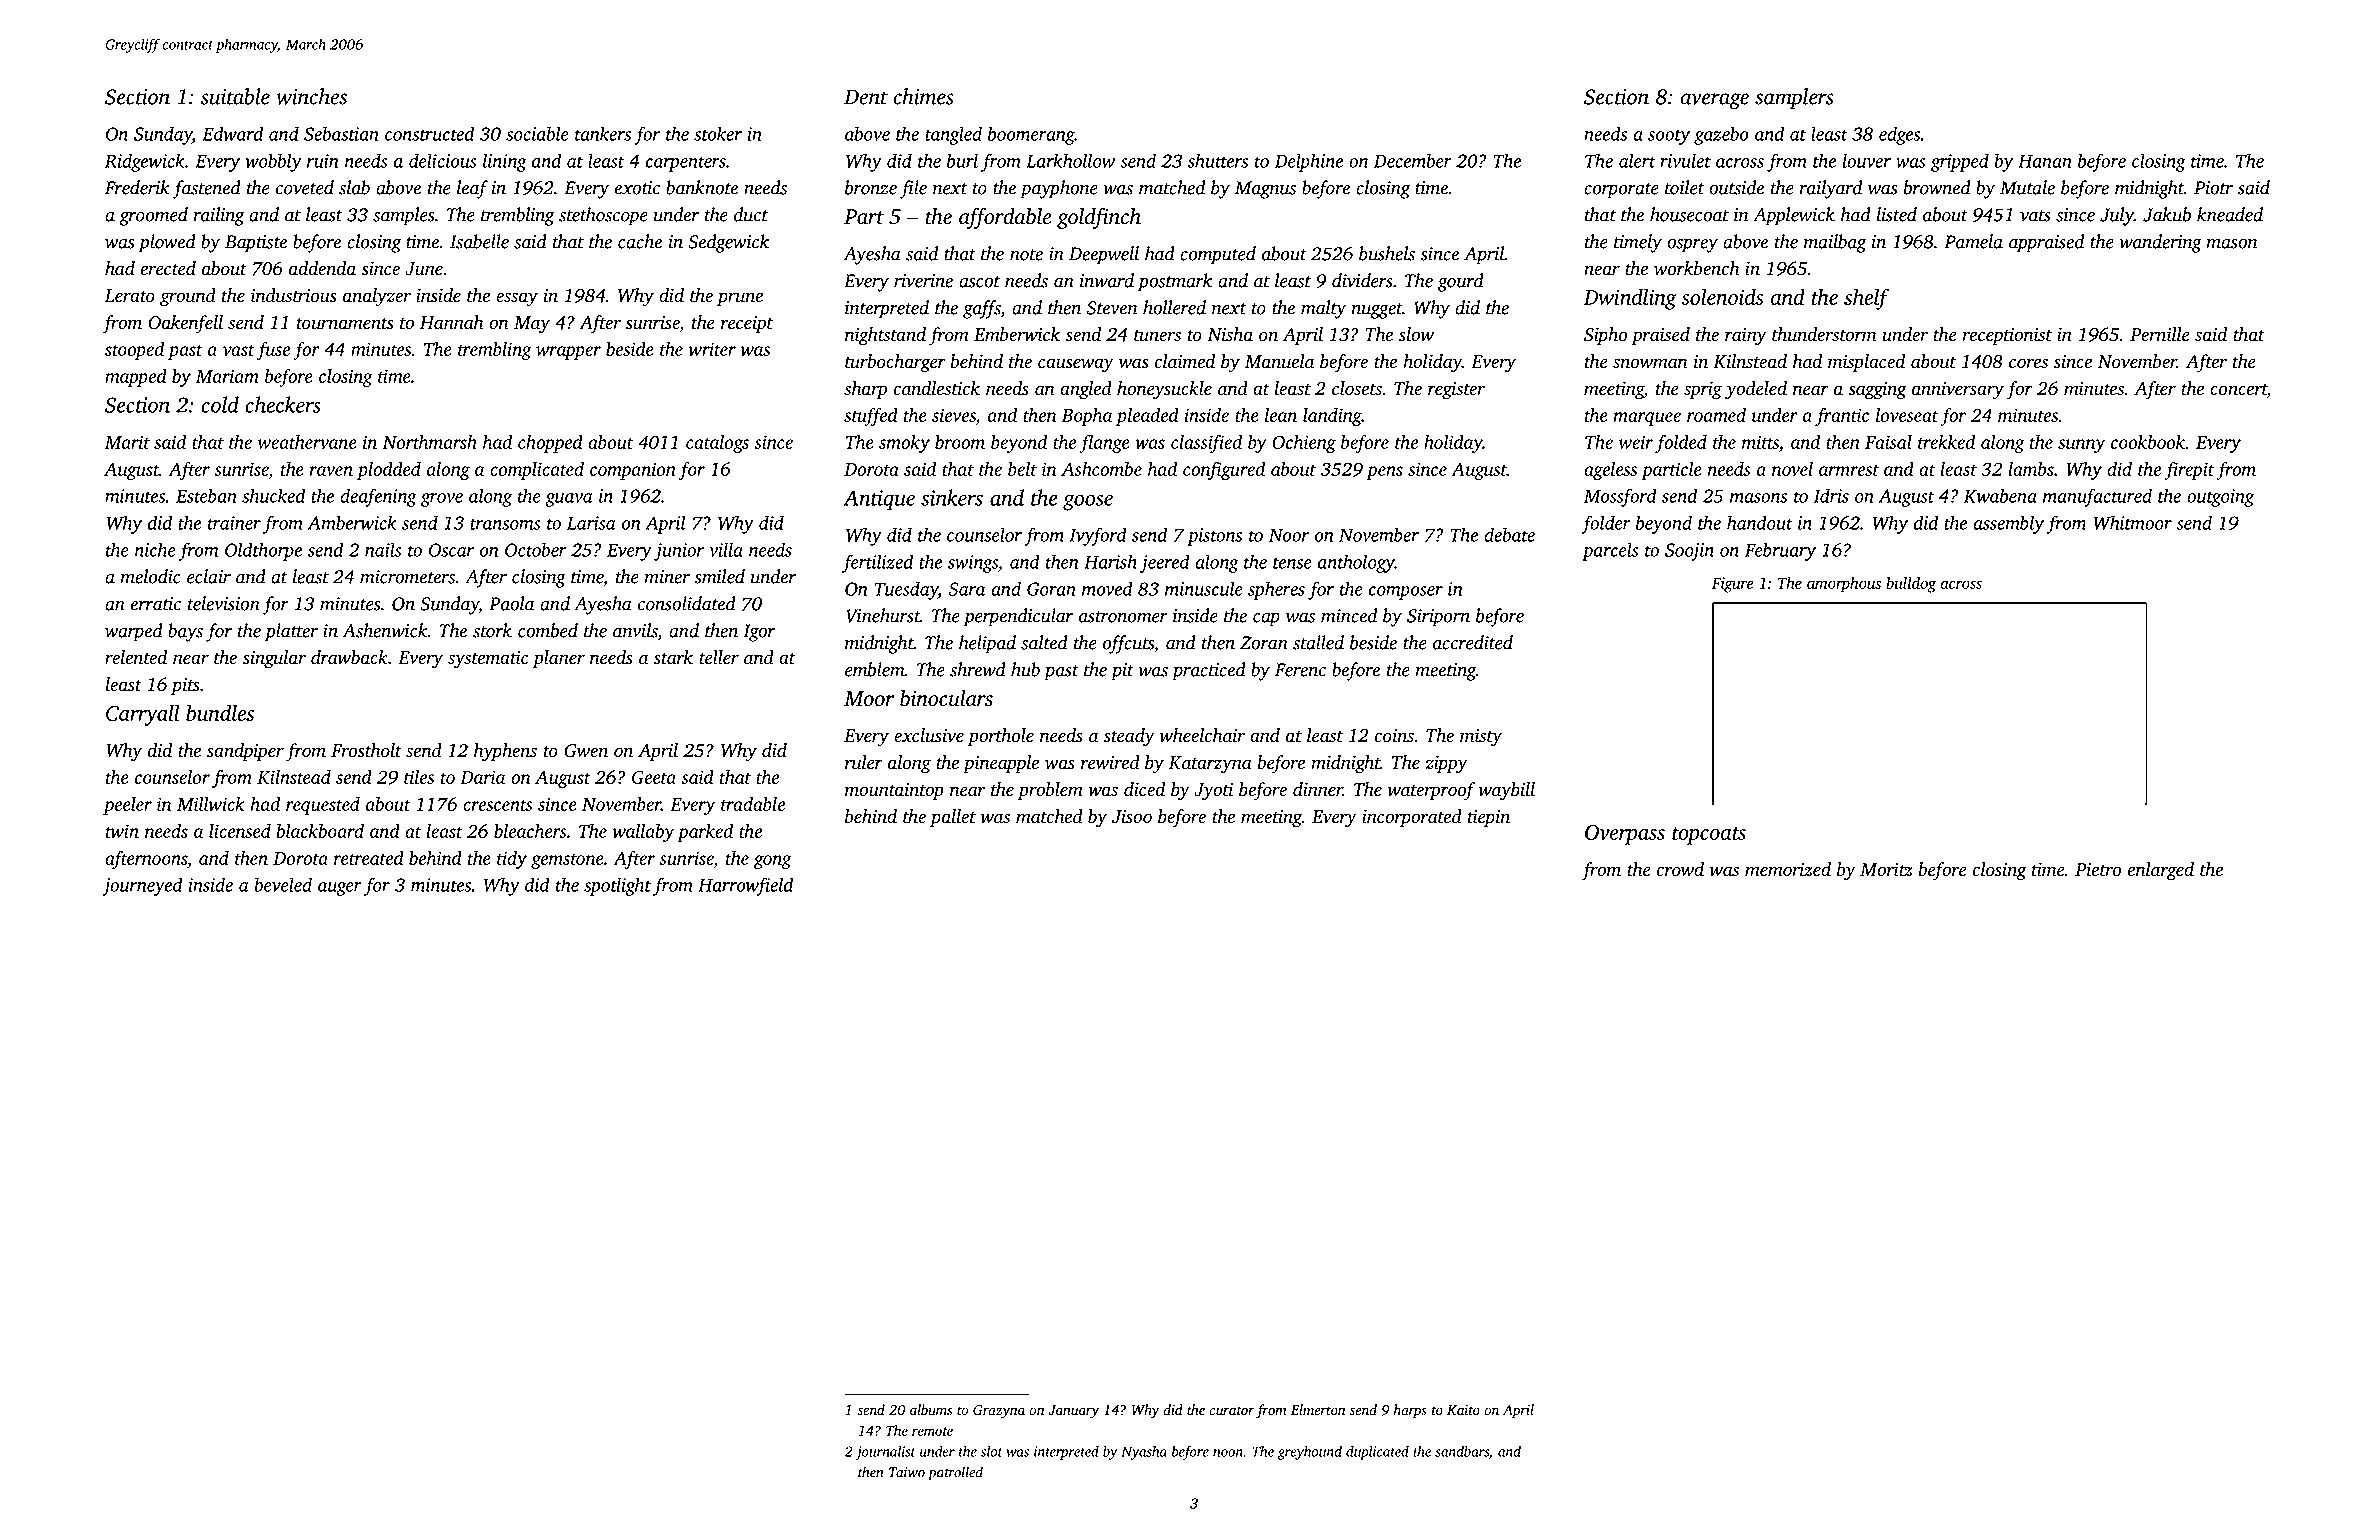 This screenshot has width=2380, height=1540. I want to click on albums, so click(931, 1410).
